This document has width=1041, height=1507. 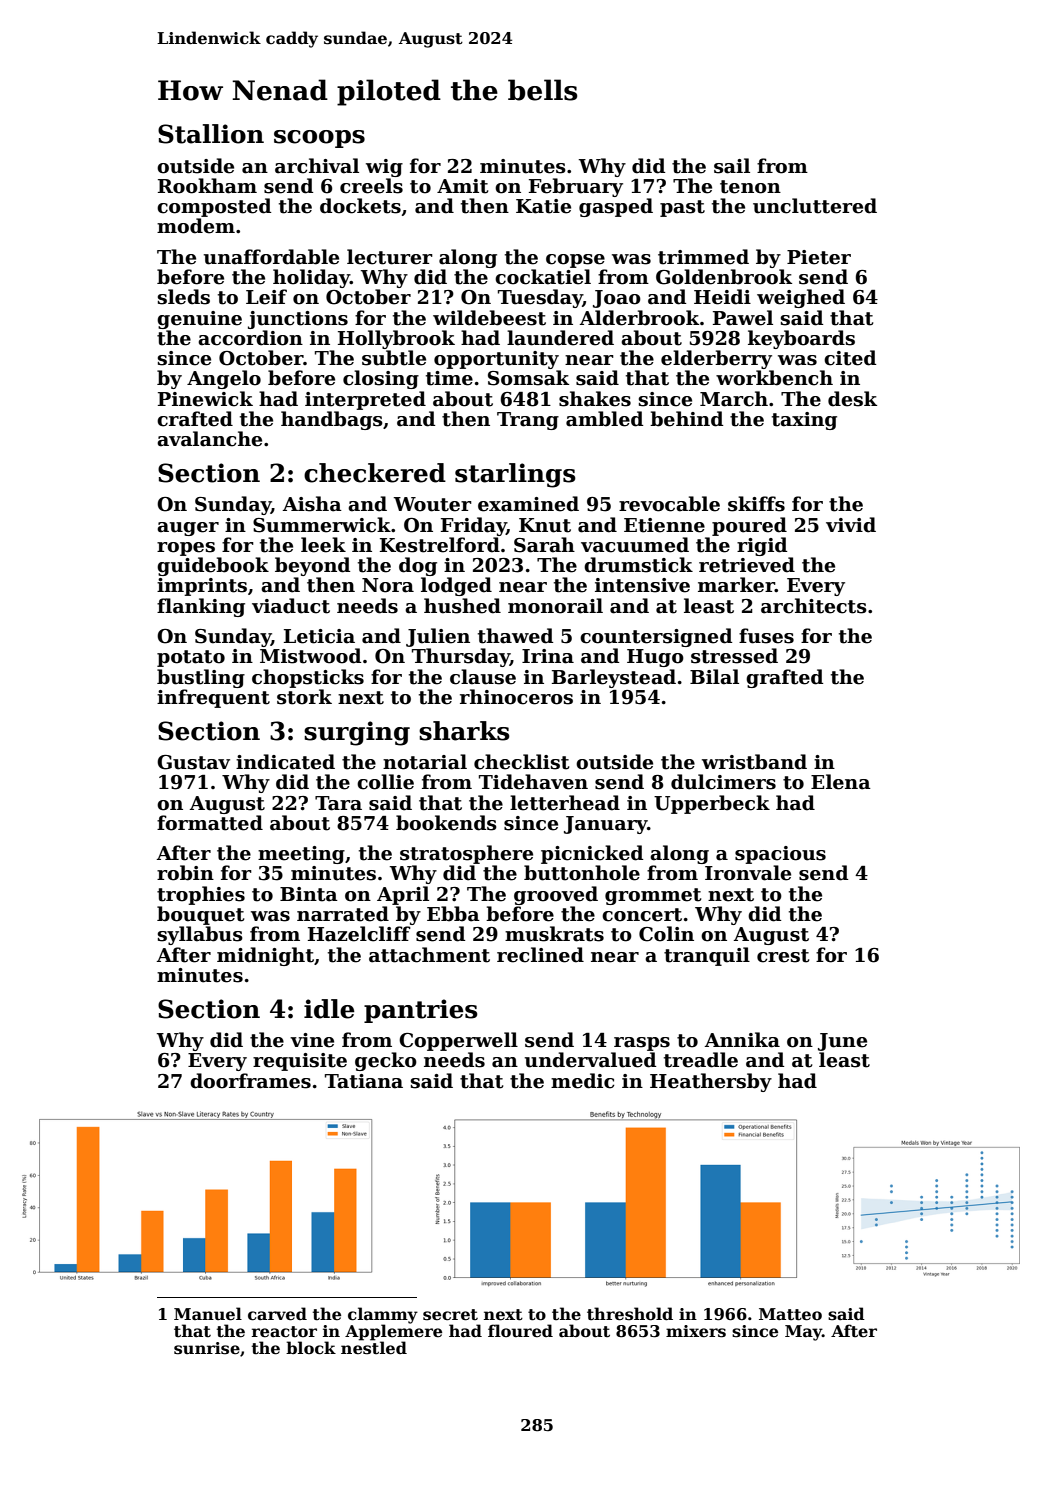 I want to click on Tara, so click(x=338, y=803).
